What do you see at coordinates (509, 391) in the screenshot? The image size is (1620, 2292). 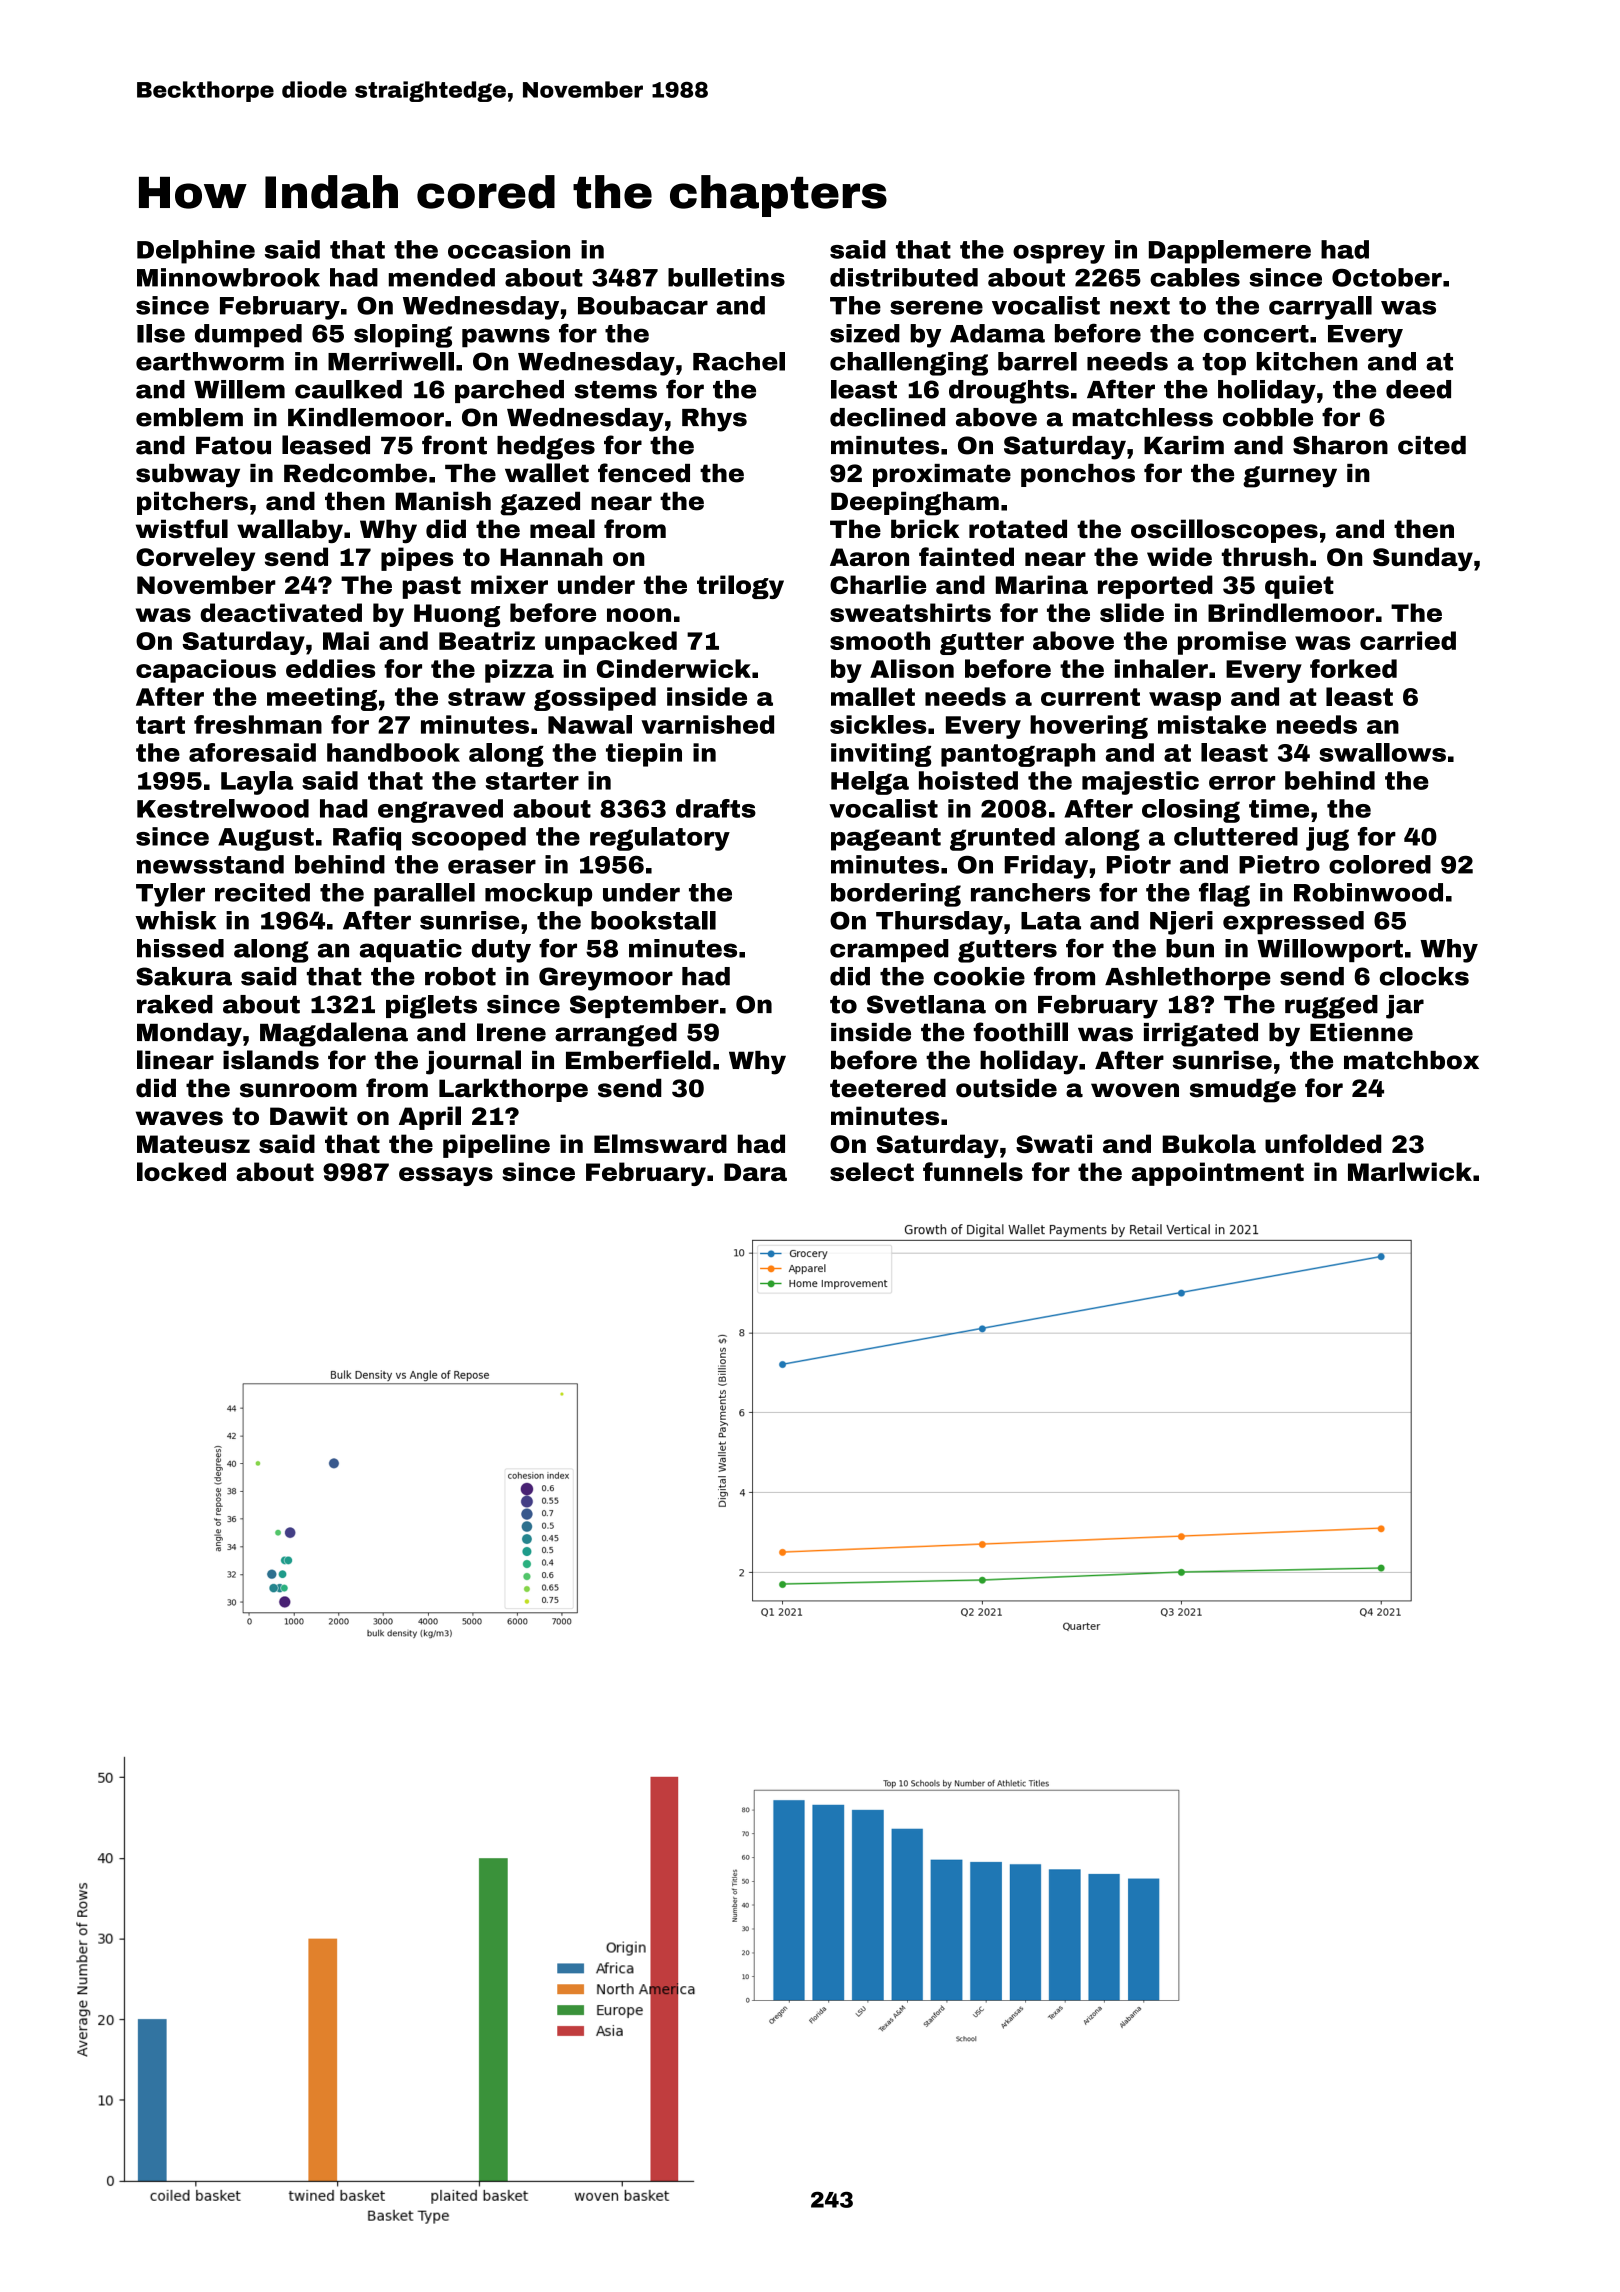 I see `parched` at bounding box center [509, 391].
